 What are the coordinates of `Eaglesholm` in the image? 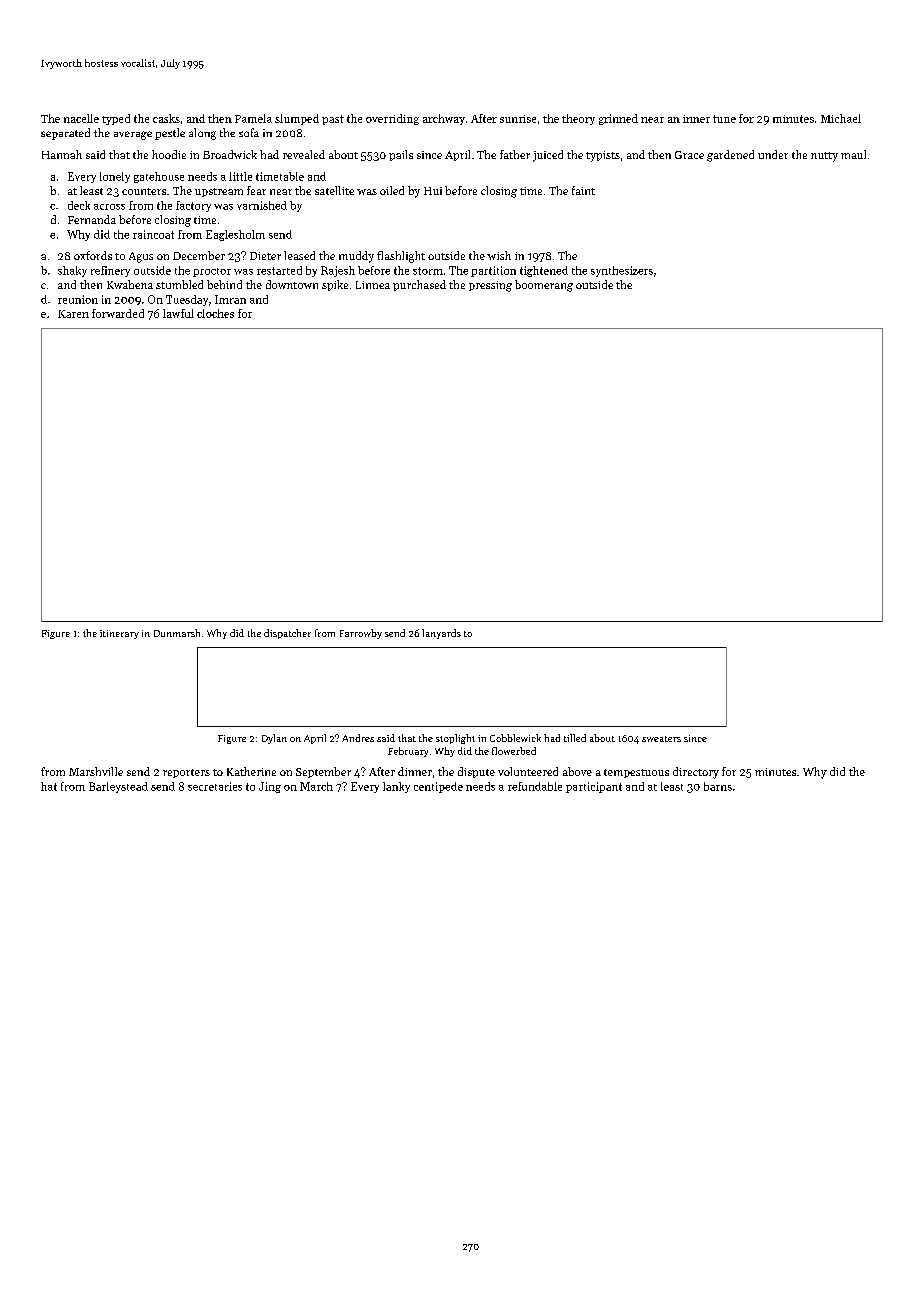 It's located at (235, 235).
